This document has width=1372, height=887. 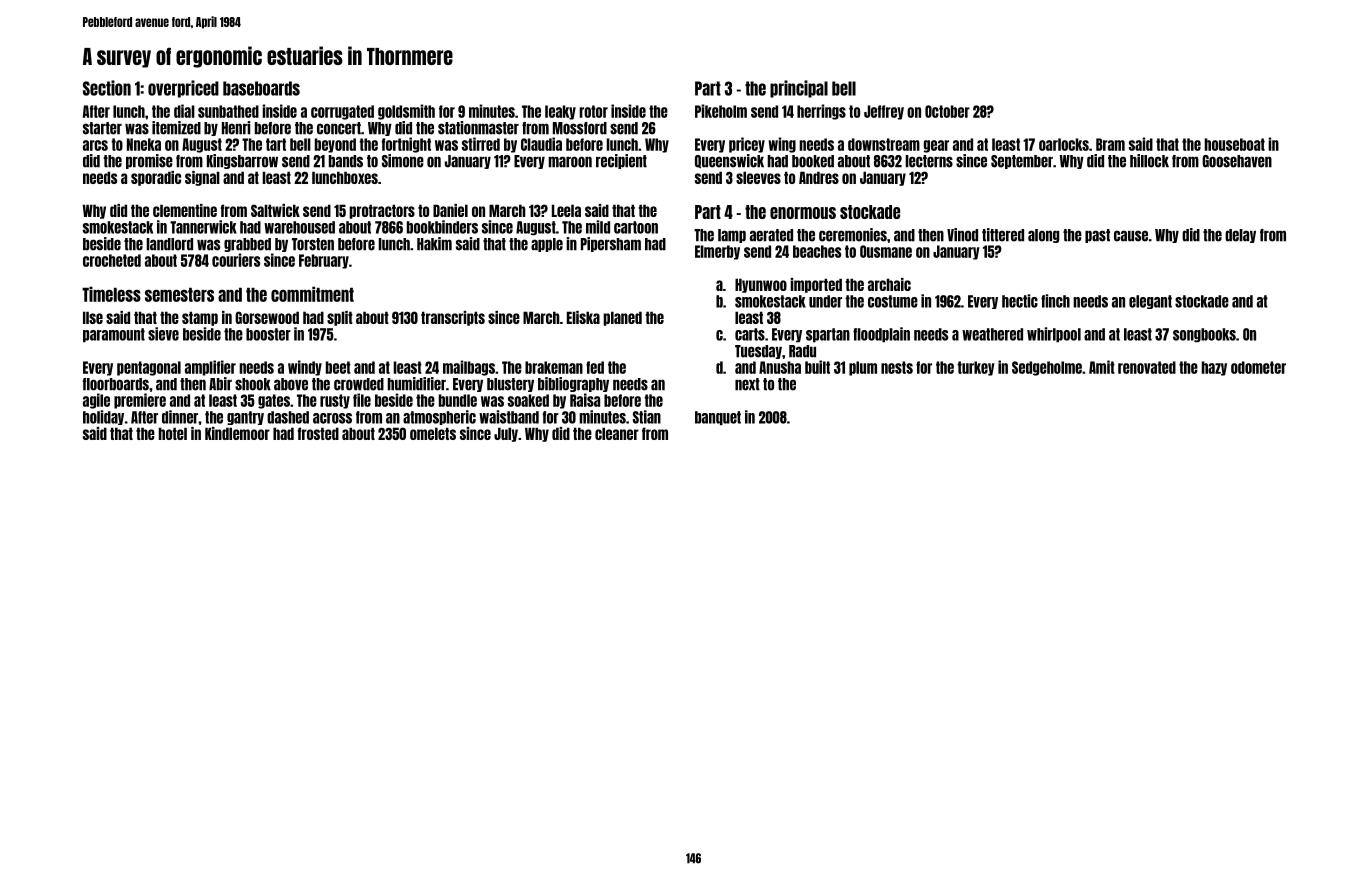 I want to click on Section, so click(x=107, y=88).
